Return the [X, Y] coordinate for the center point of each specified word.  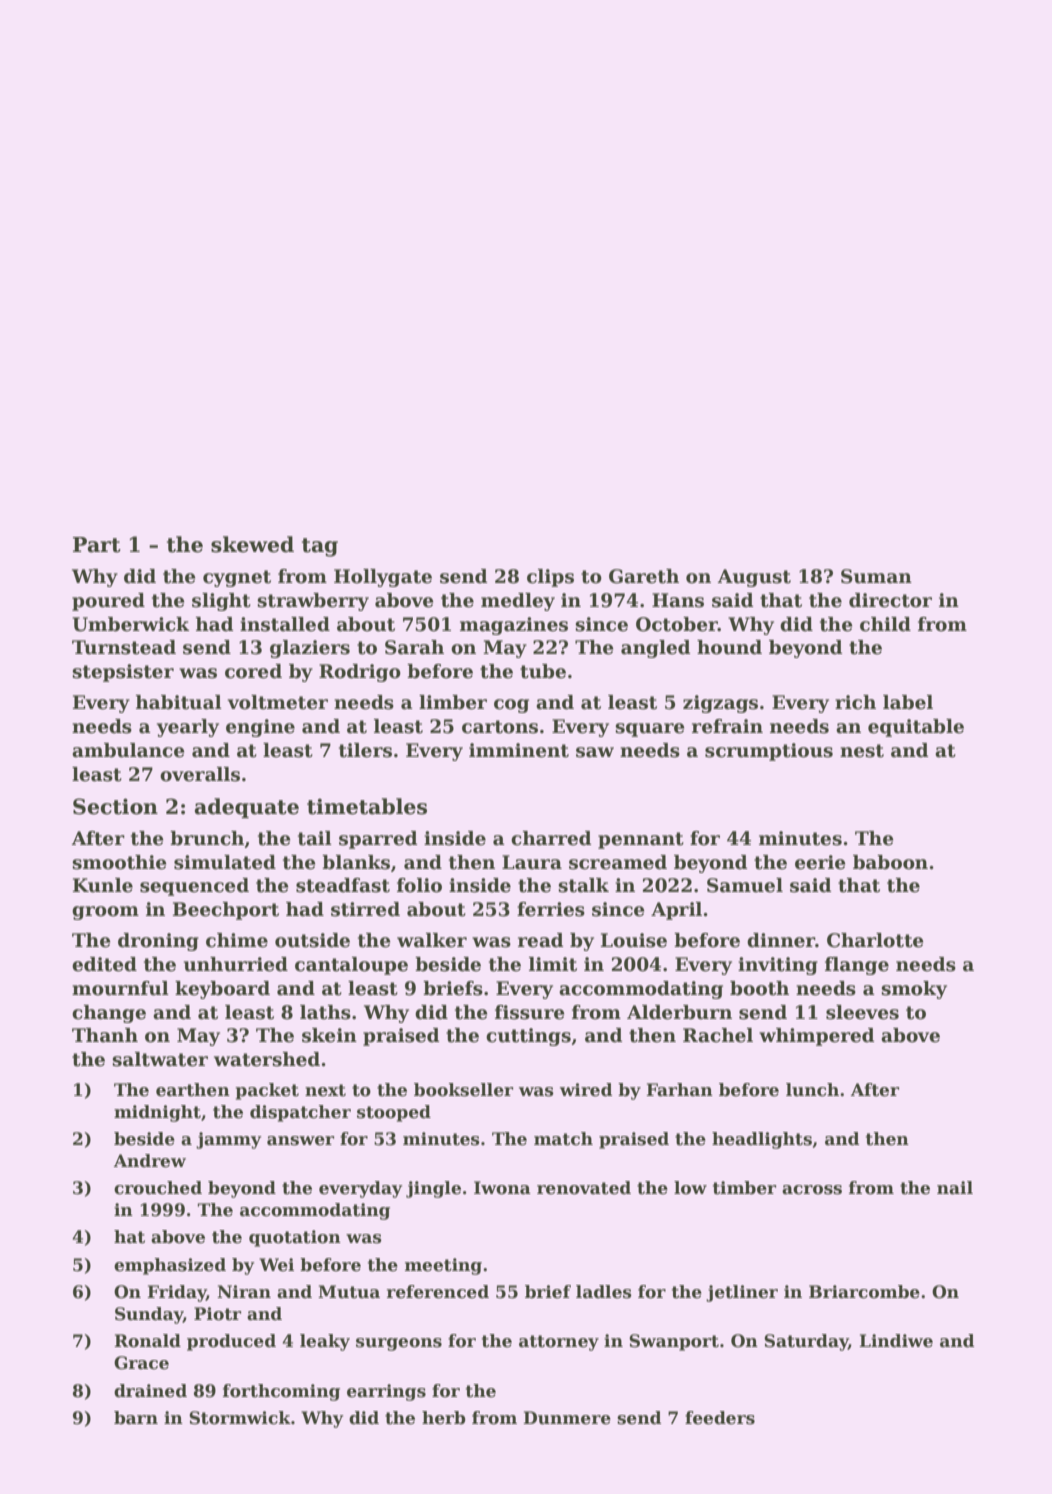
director [890, 600]
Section [115, 806]
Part [97, 545]
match [563, 1139]
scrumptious [769, 752]
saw [595, 752]
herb [444, 1418]
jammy [229, 1140]
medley [518, 602]
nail [955, 1188]
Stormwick [240, 1418]
